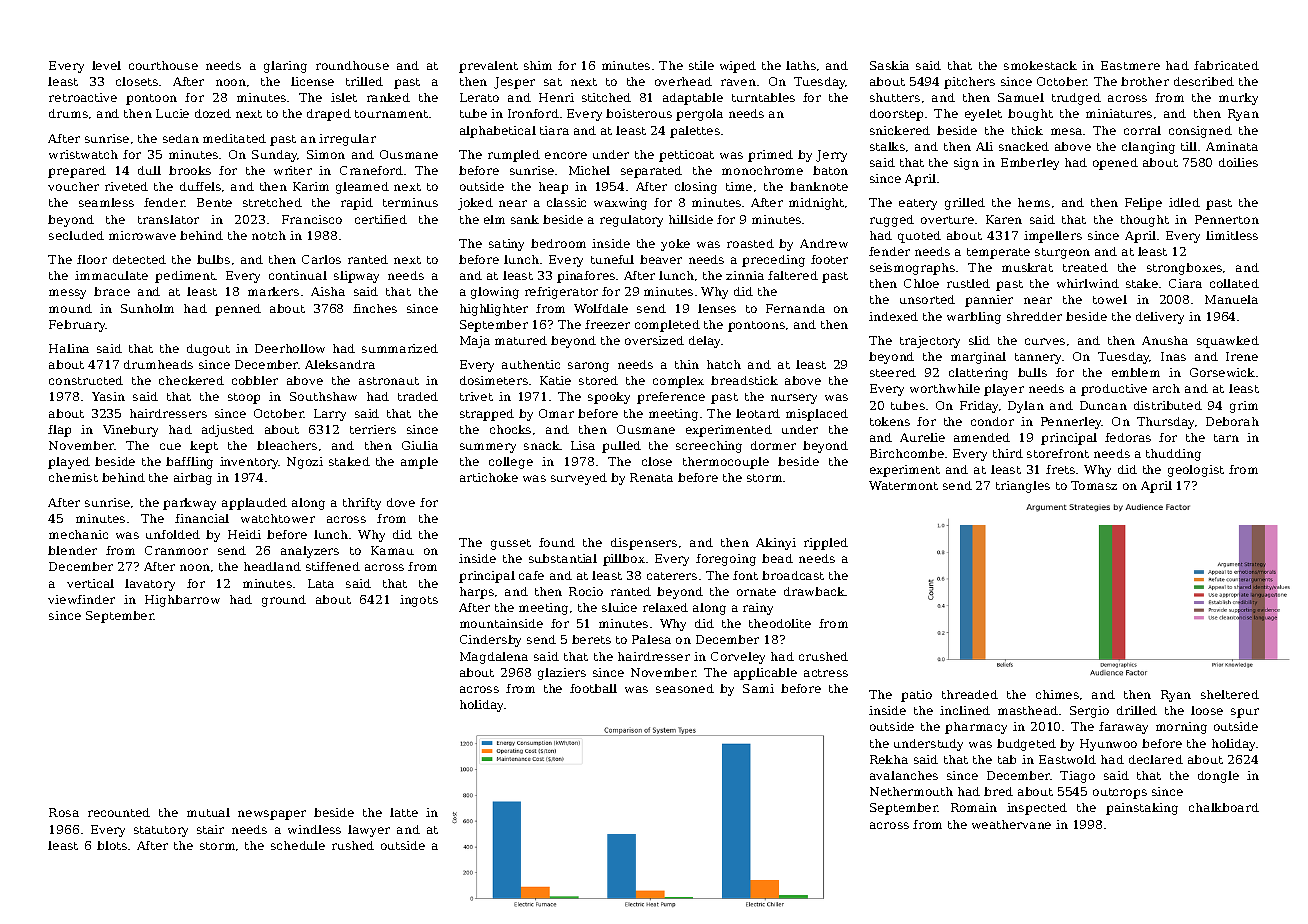 The image size is (1308, 924). I want to click on dispensers, so click(644, 544).
